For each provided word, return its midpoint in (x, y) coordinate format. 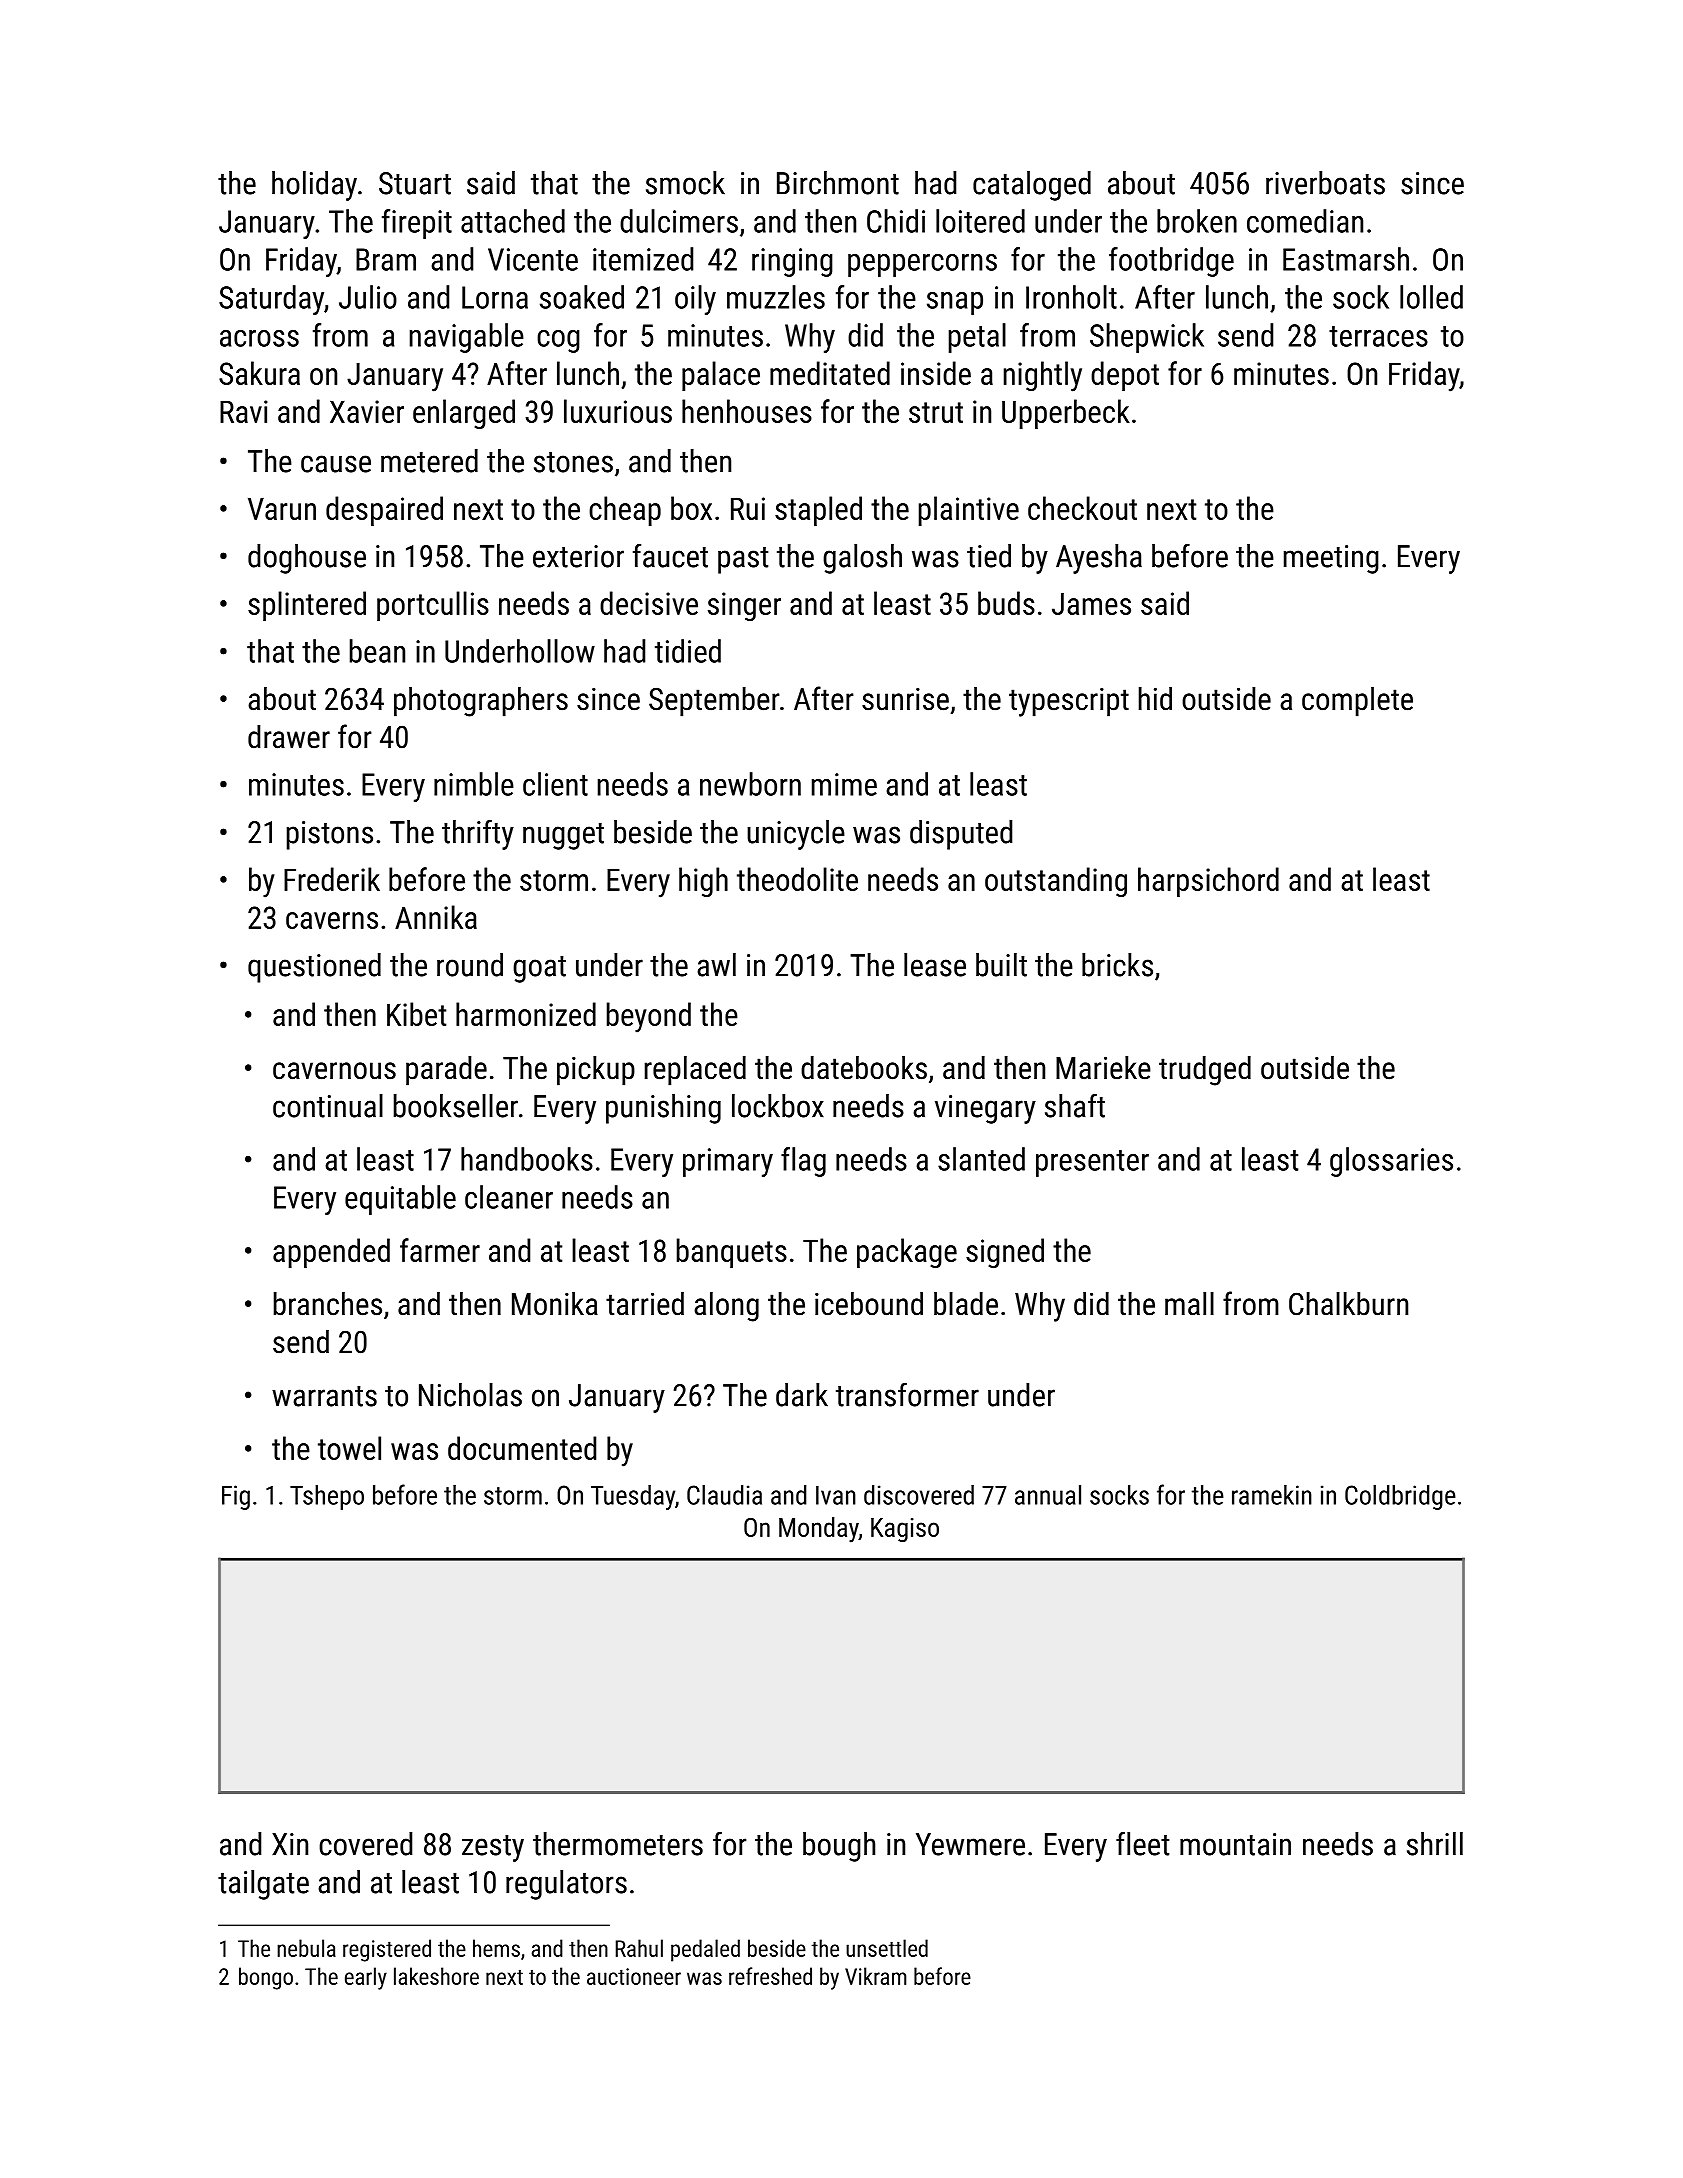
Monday (819, 1530)
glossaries (1391, 1162)
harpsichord (1208, 882)
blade (966, 1304)
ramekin (1272, 1495)
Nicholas (470, 1395)
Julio (368, 297)
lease (935, 965)
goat (539, 969)
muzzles (776, 297)
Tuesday (633, 1497)
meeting (1331, 559)
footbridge (1171, 262)
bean (377, 651)
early (366, 1978)
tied (989, 556)
